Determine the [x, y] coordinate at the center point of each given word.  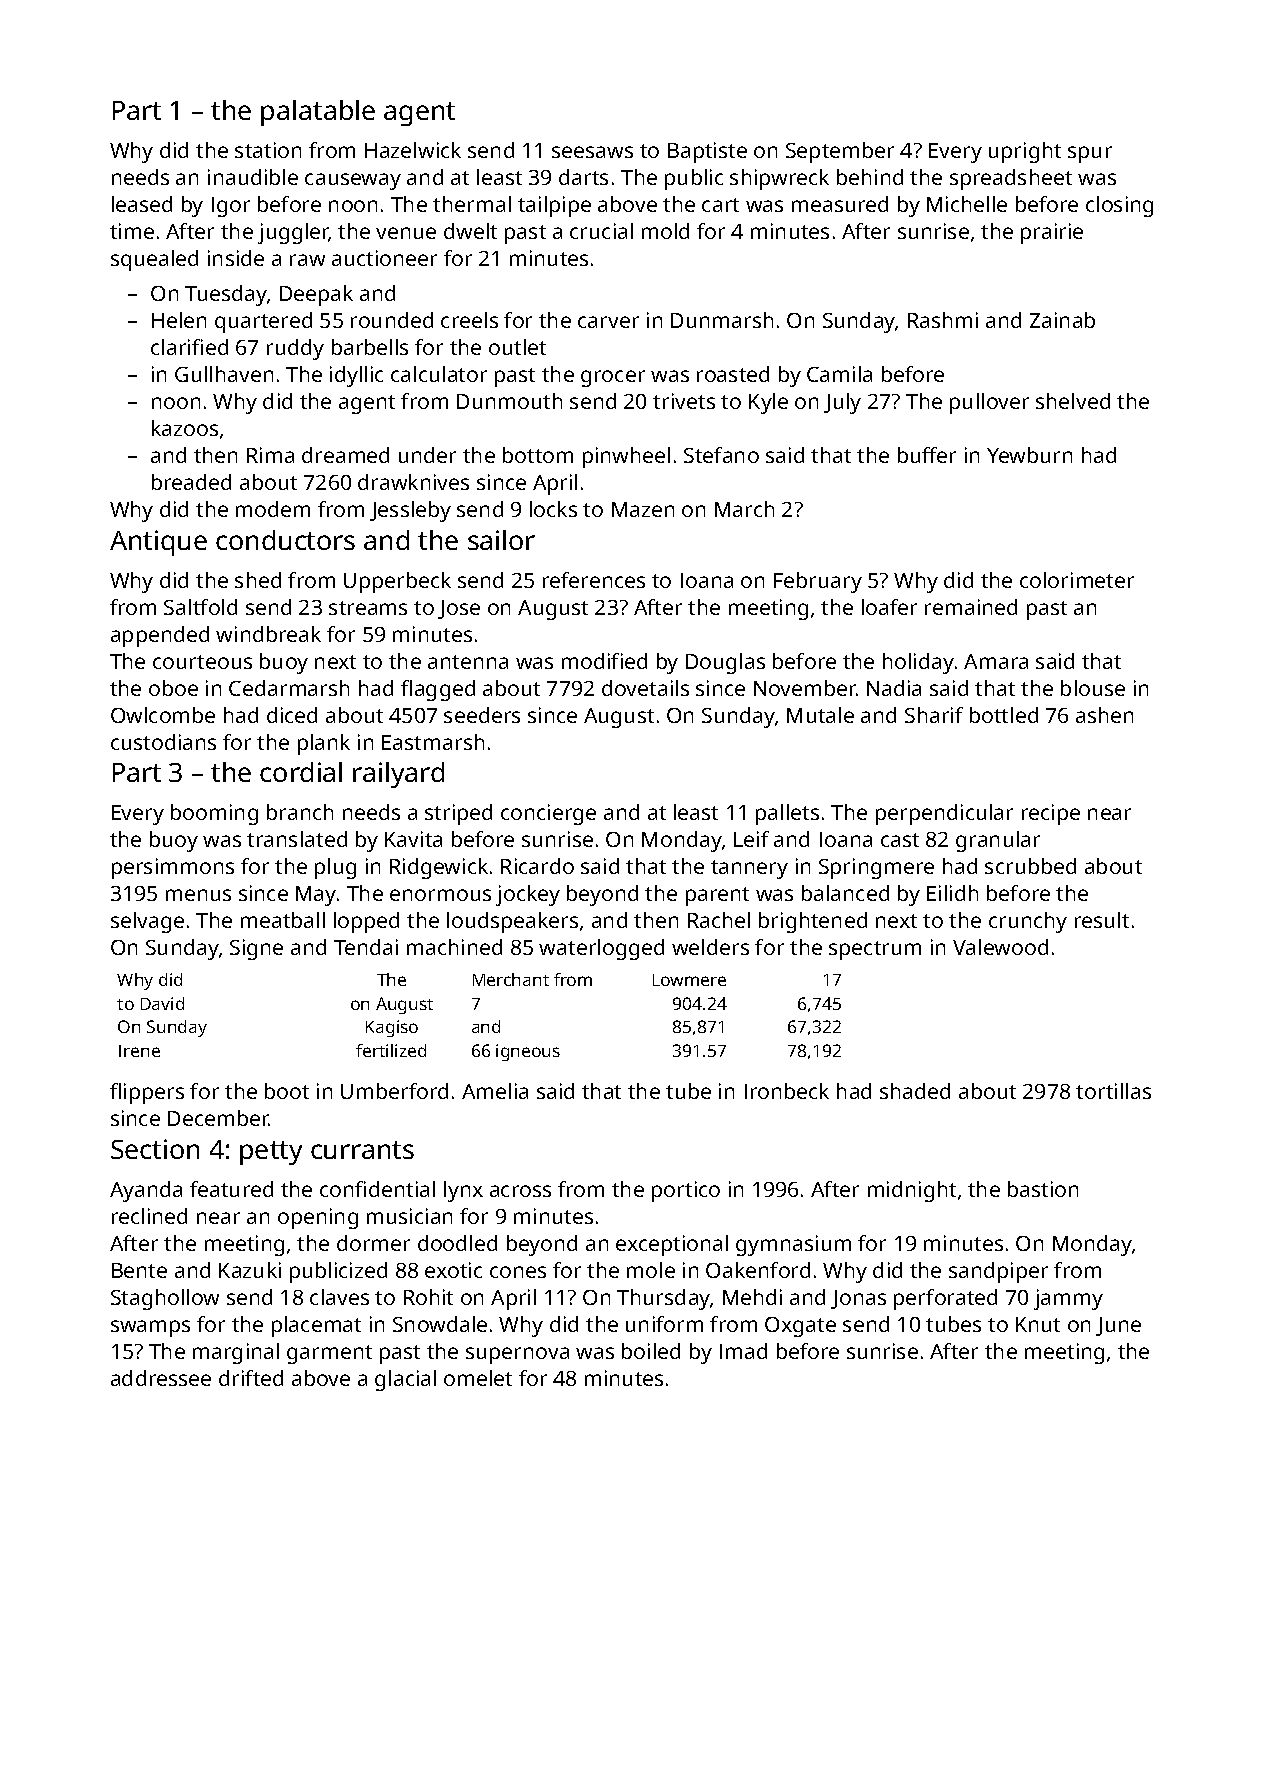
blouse [1093, 688]
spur [1090, 154]
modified [604, 661]
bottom [538, 455]
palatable [318, 113]
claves [339, 1297]
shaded [915, 1091]
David [162, 1003]
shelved [1073, 401]
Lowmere [689, 980]
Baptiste [707, 152]
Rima [270, 455]
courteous [202, 662]
